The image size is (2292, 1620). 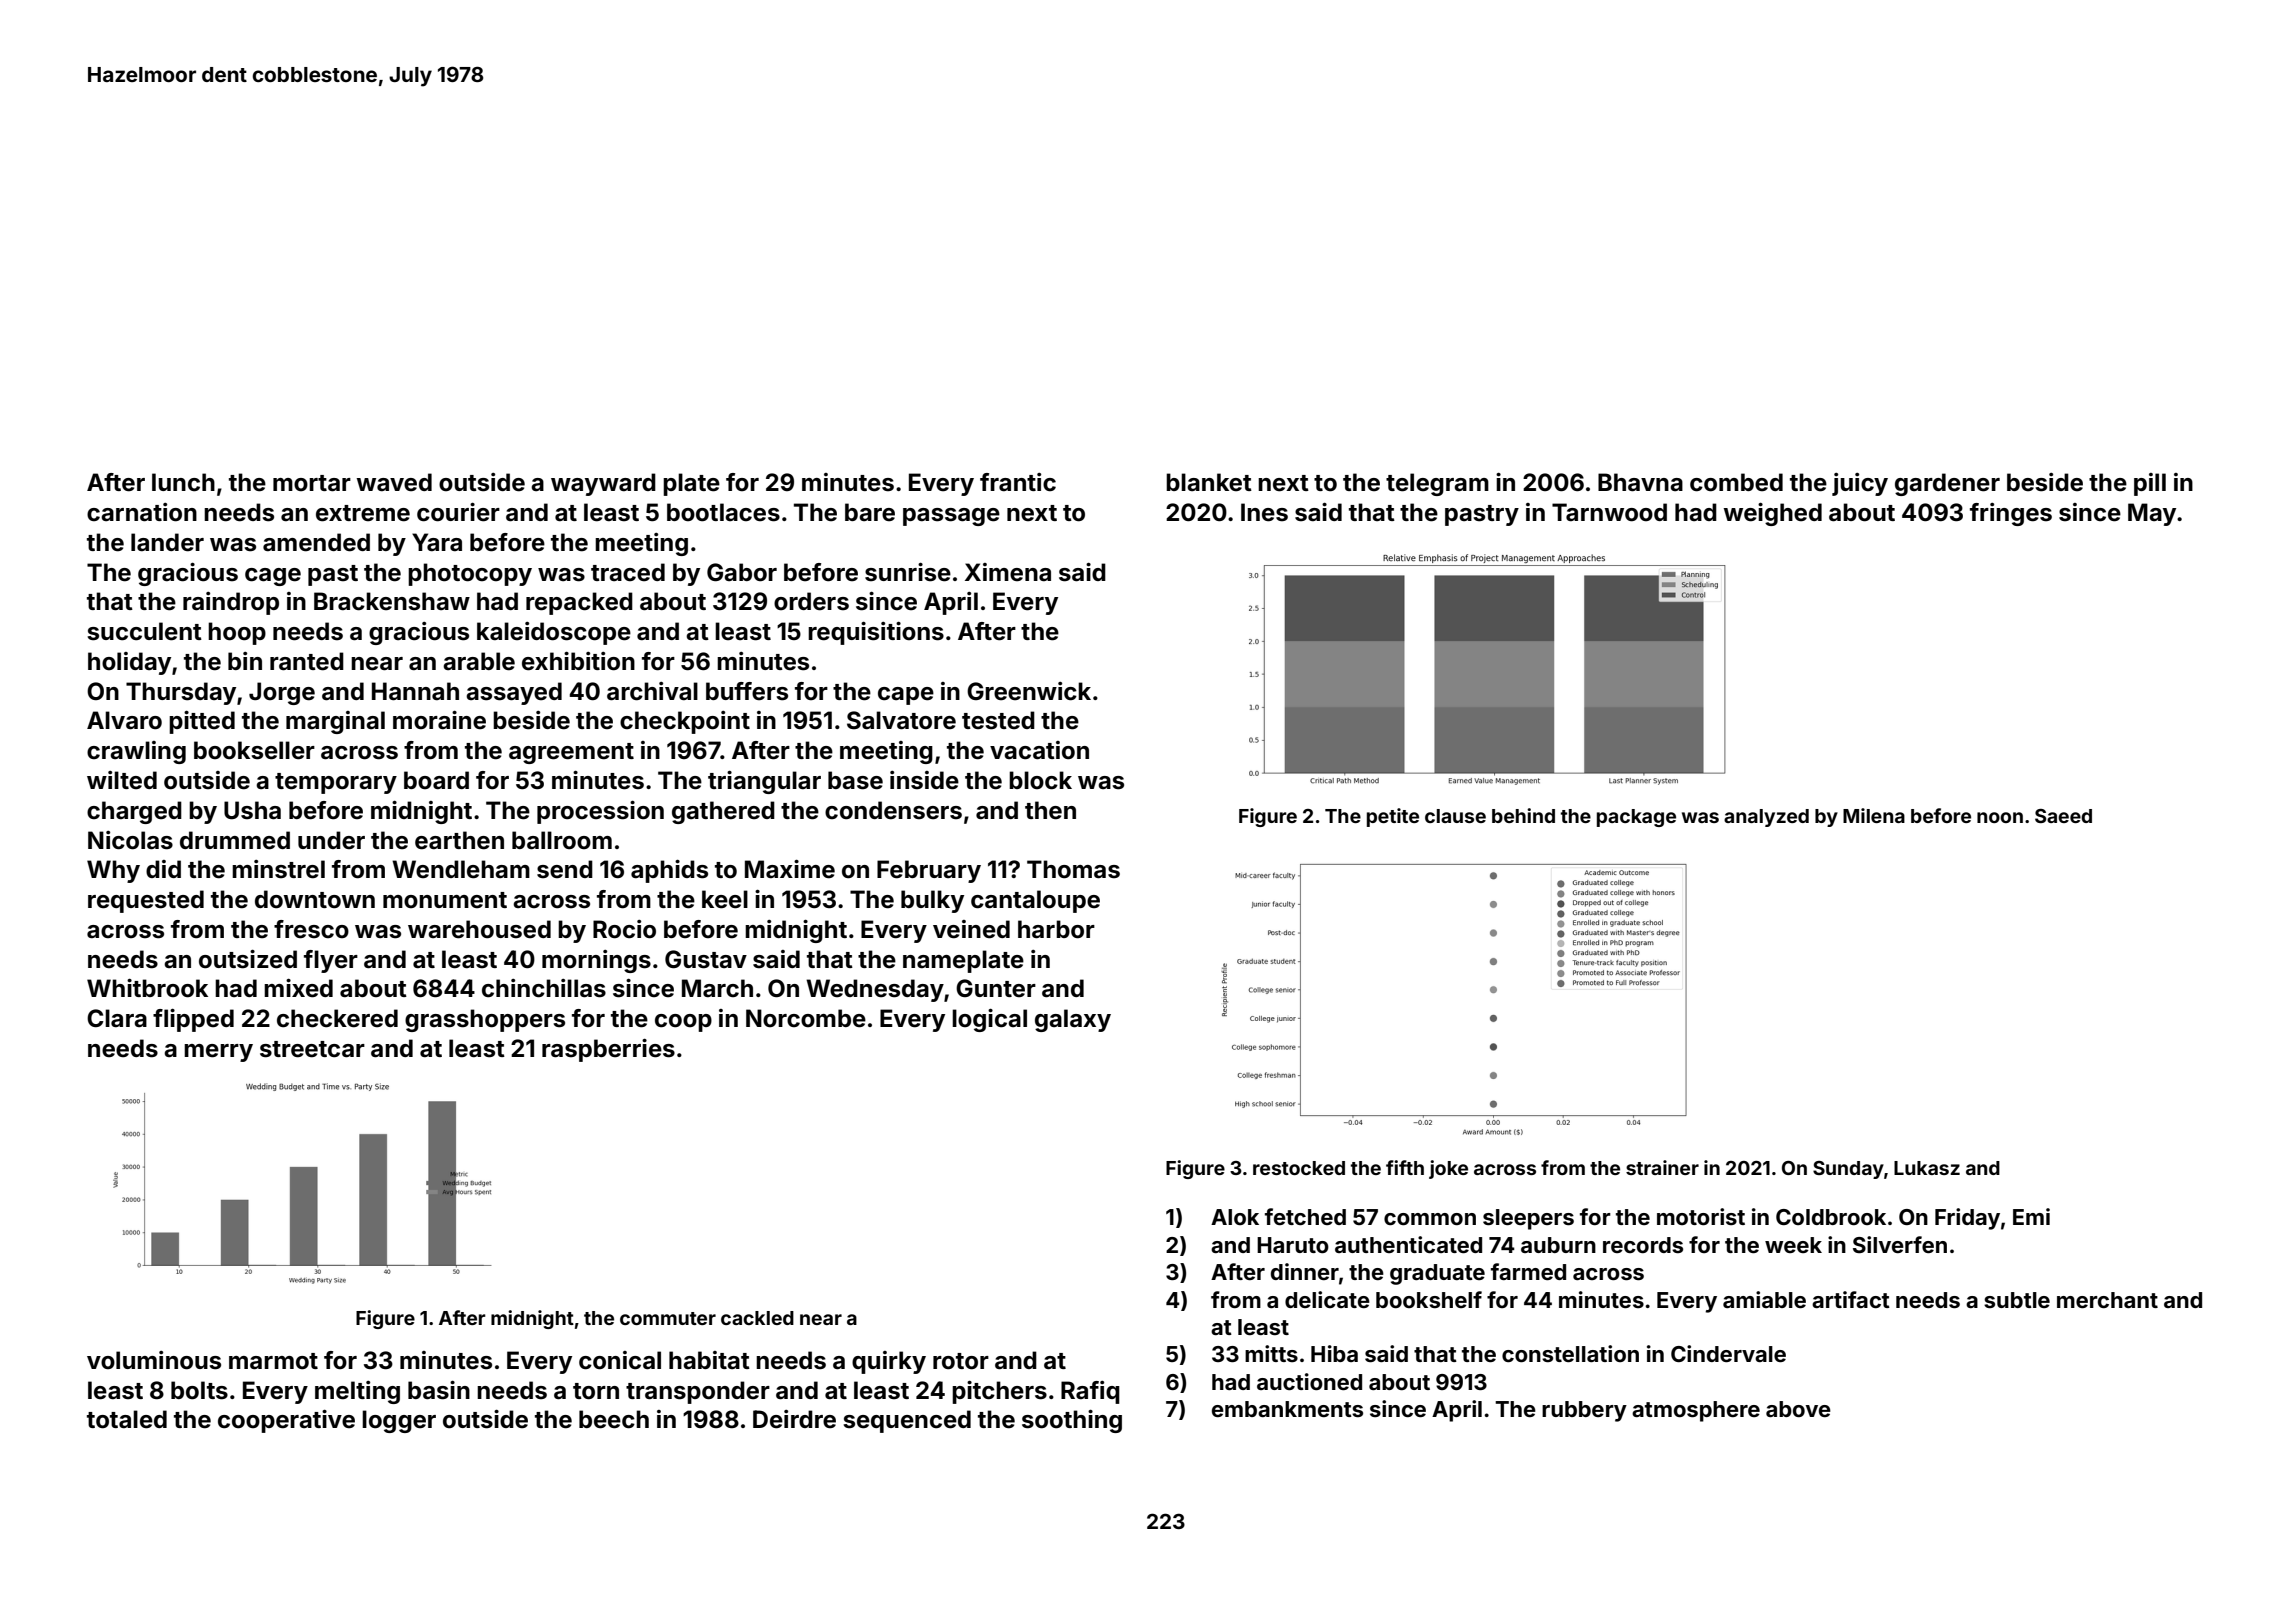 What do you see at coordinates (1073, 1020) in the image?
I see `galaxy` at bounding box center [1073, 1020].
